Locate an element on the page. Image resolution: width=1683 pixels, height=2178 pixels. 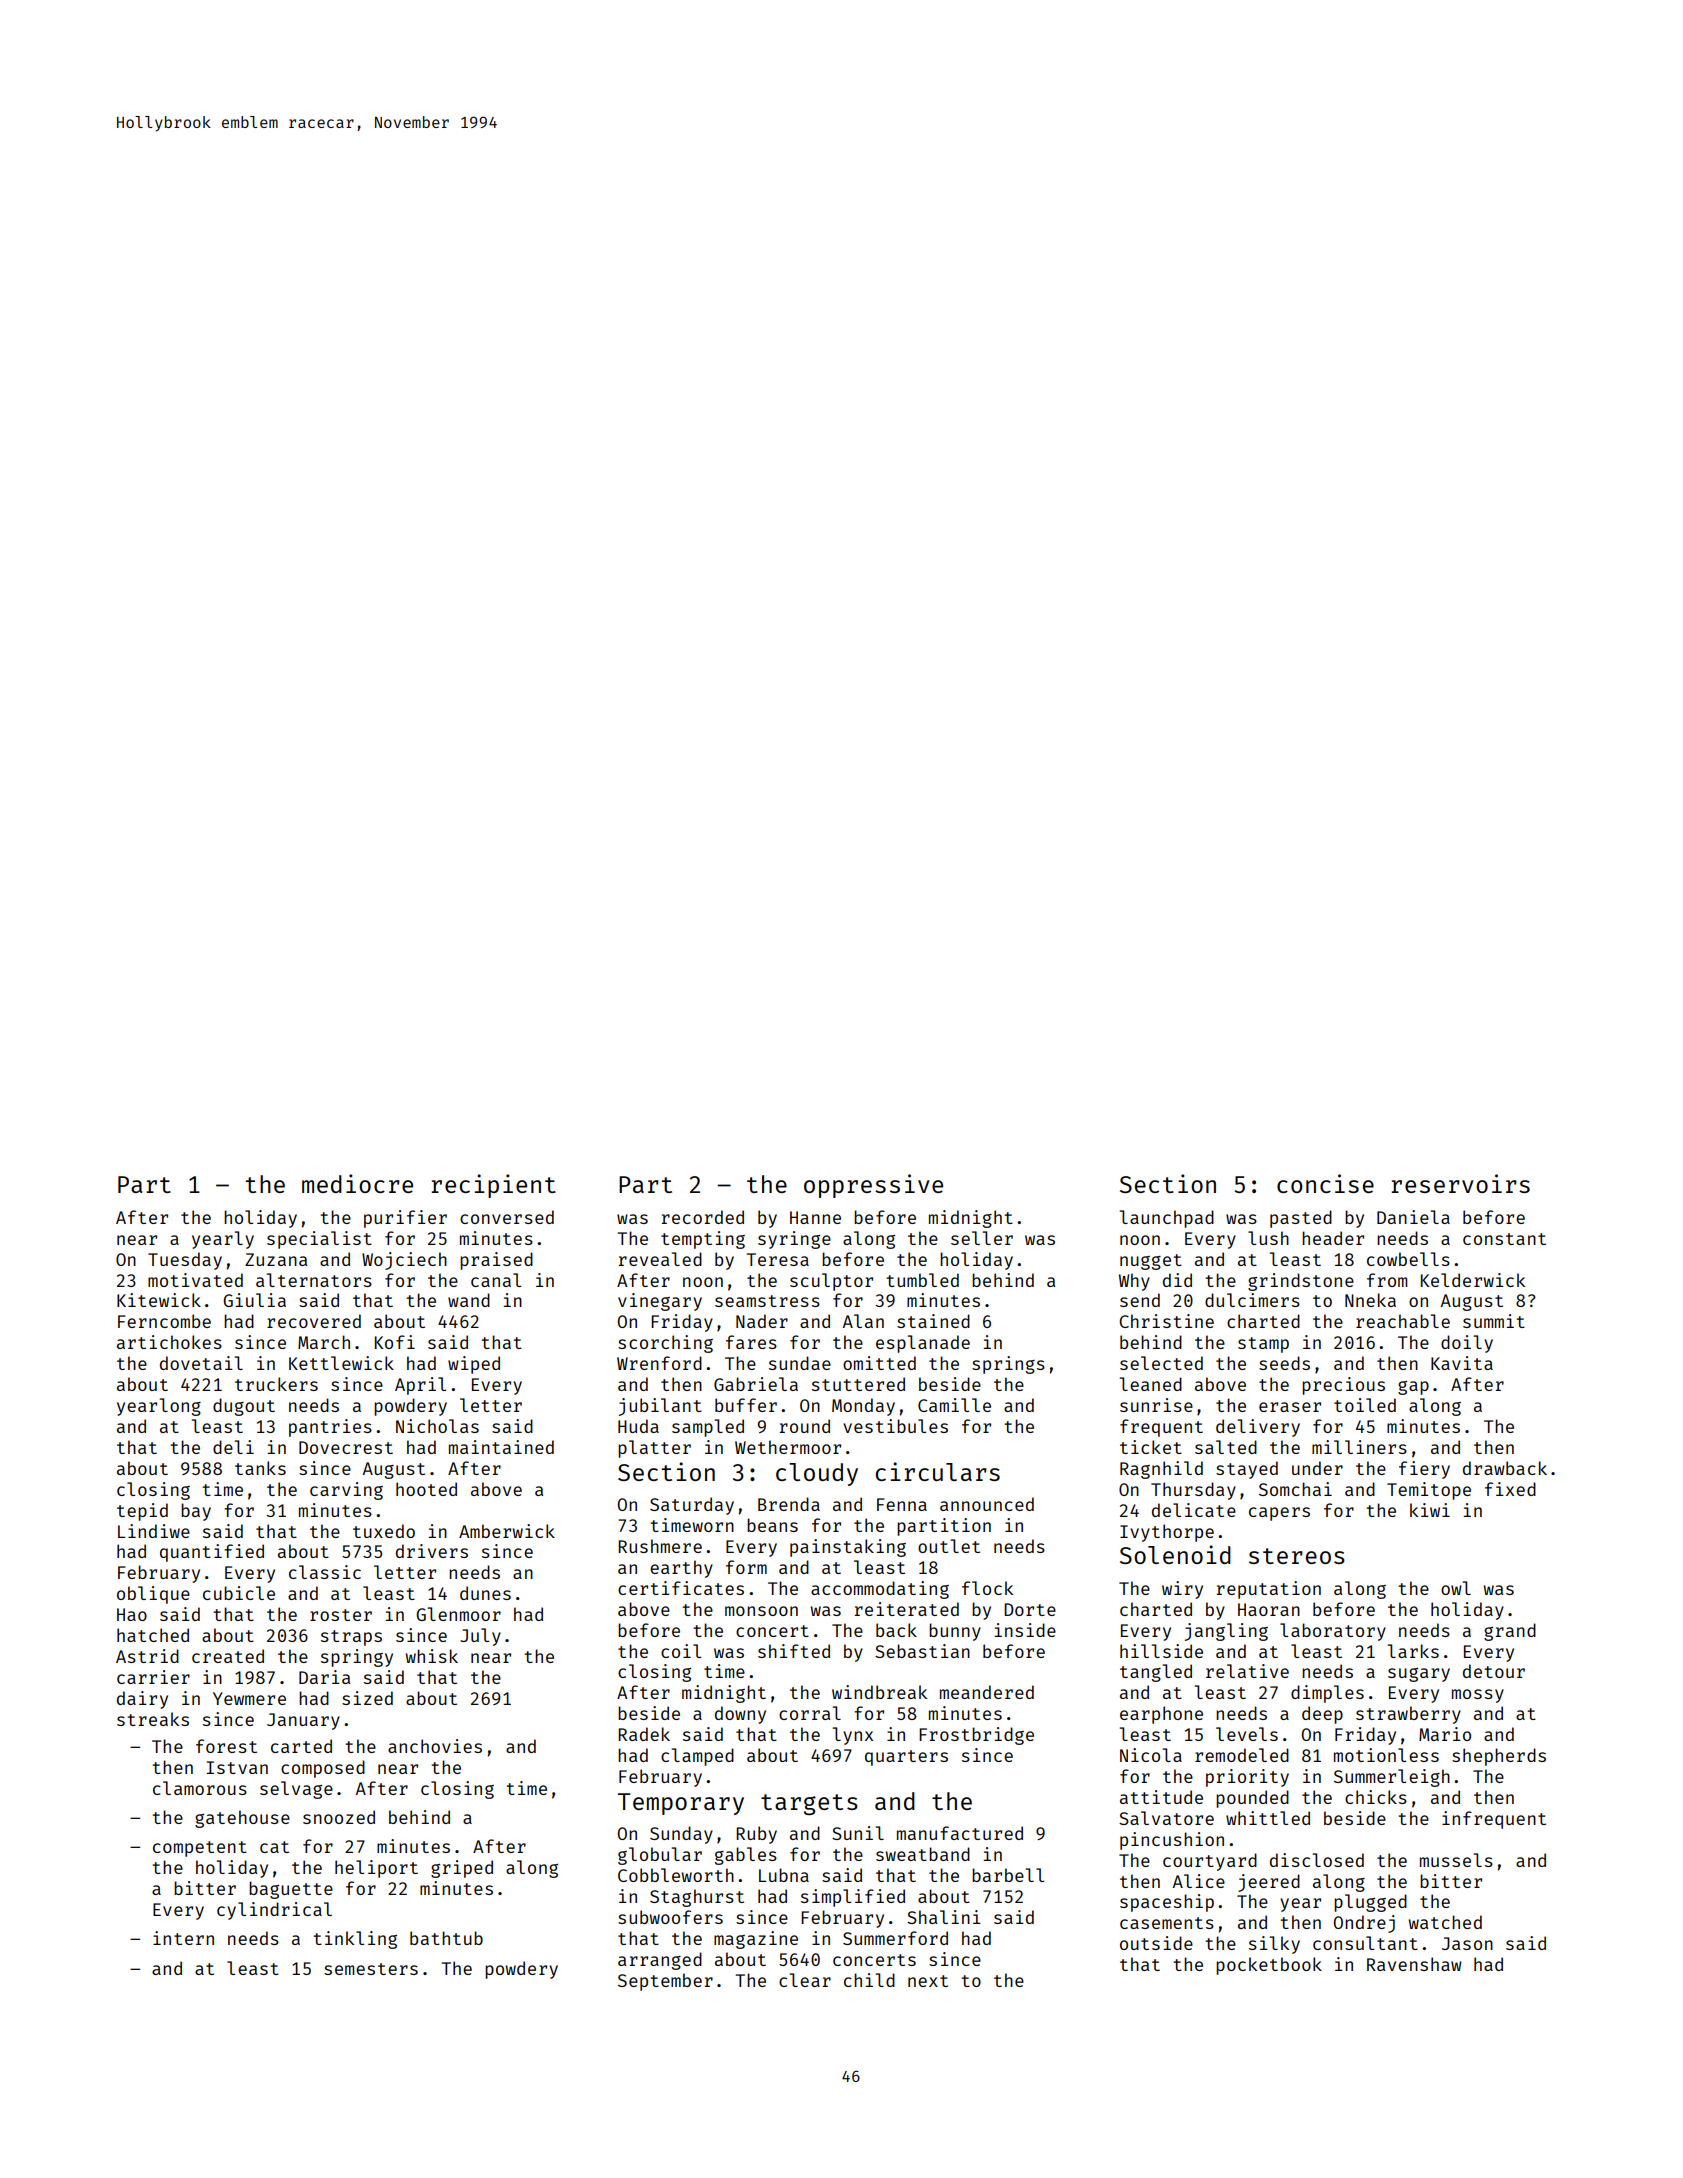
sundae is located at coordinates (800, 1363).
